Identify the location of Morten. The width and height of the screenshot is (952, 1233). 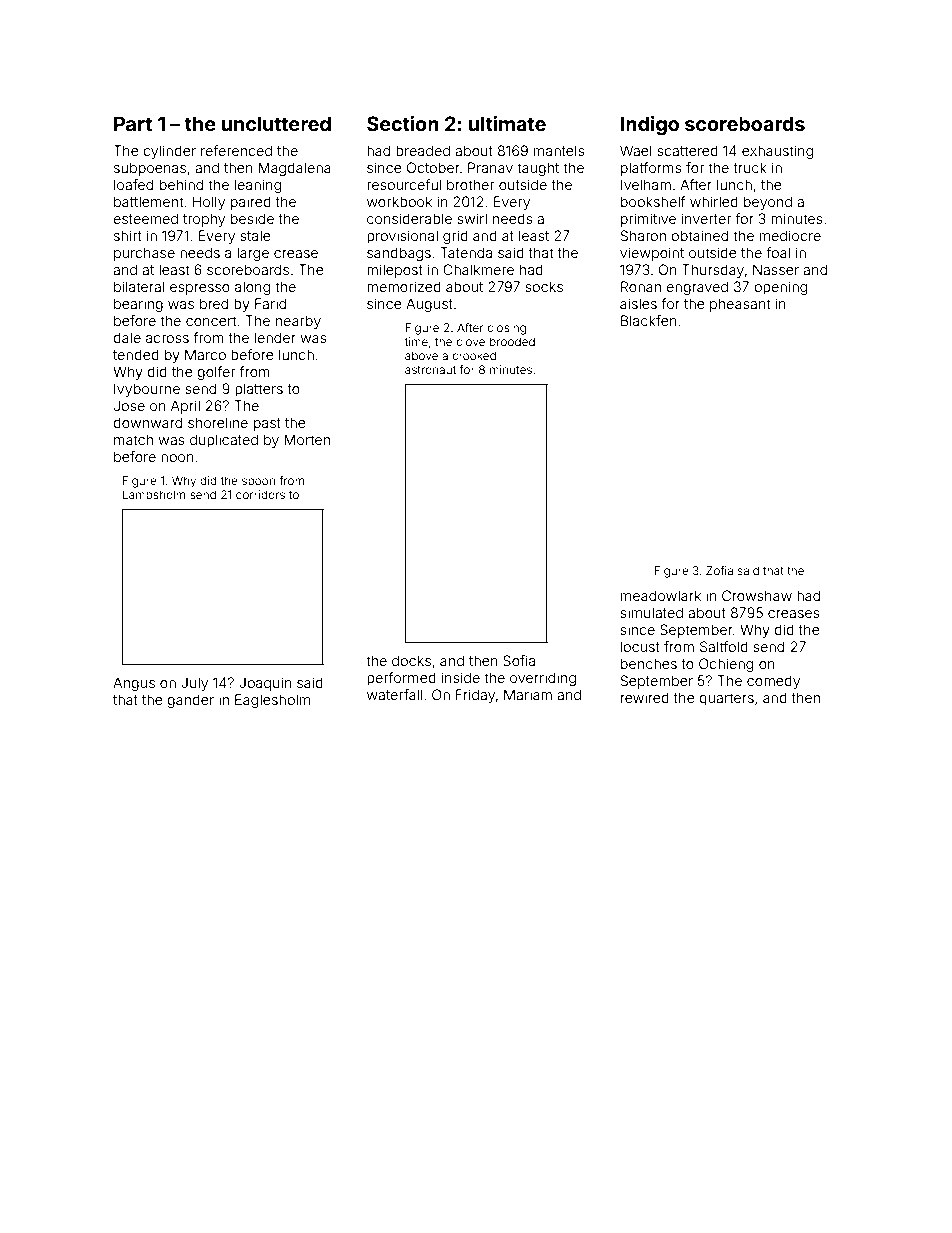
(307, 439).
